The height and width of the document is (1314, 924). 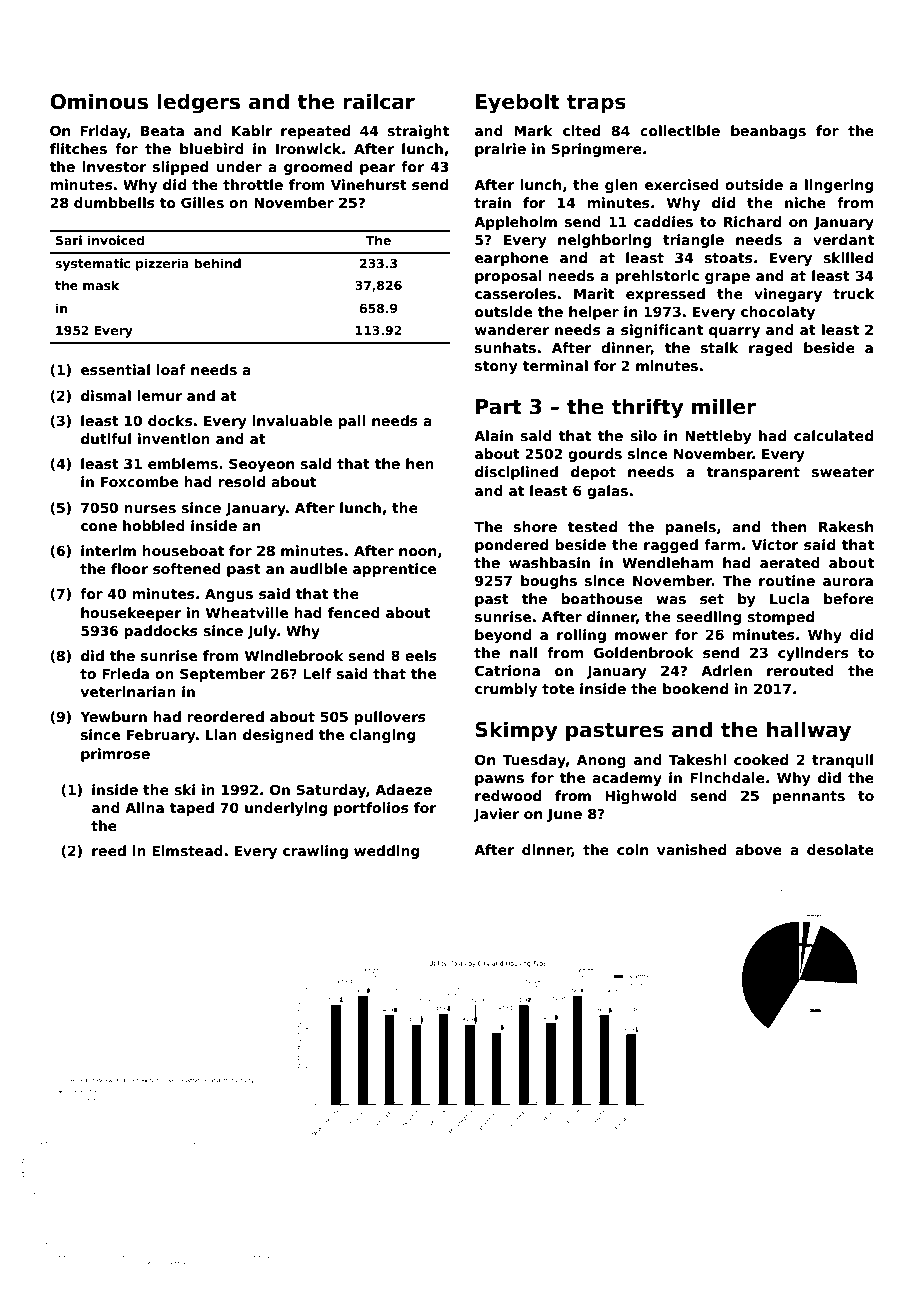 What do you see at coordinates (198, 103) in the document?
I see `ledgers` at bounding box center [198, 103].
